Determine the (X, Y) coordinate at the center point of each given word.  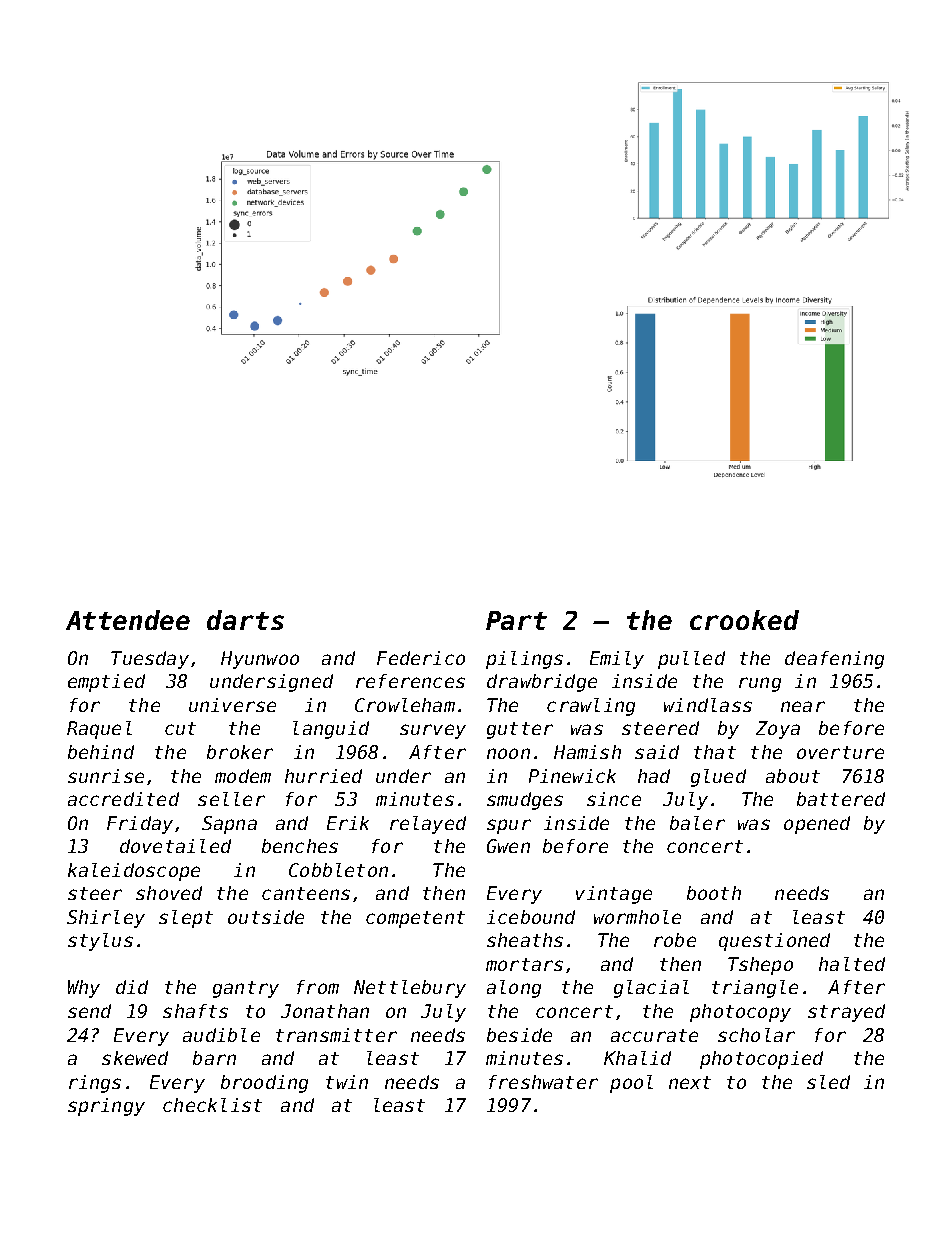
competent (415, 919)
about (793, 776)
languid (331, 730)
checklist (212, 1105)
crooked (744, 620)
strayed (846, 1013)
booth (714, 893)
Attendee (128, 620)
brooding (264, 1084)
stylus (100, 942)
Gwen (508, 846)
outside (266, 917)
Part (516, 620)
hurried (323, 776)
